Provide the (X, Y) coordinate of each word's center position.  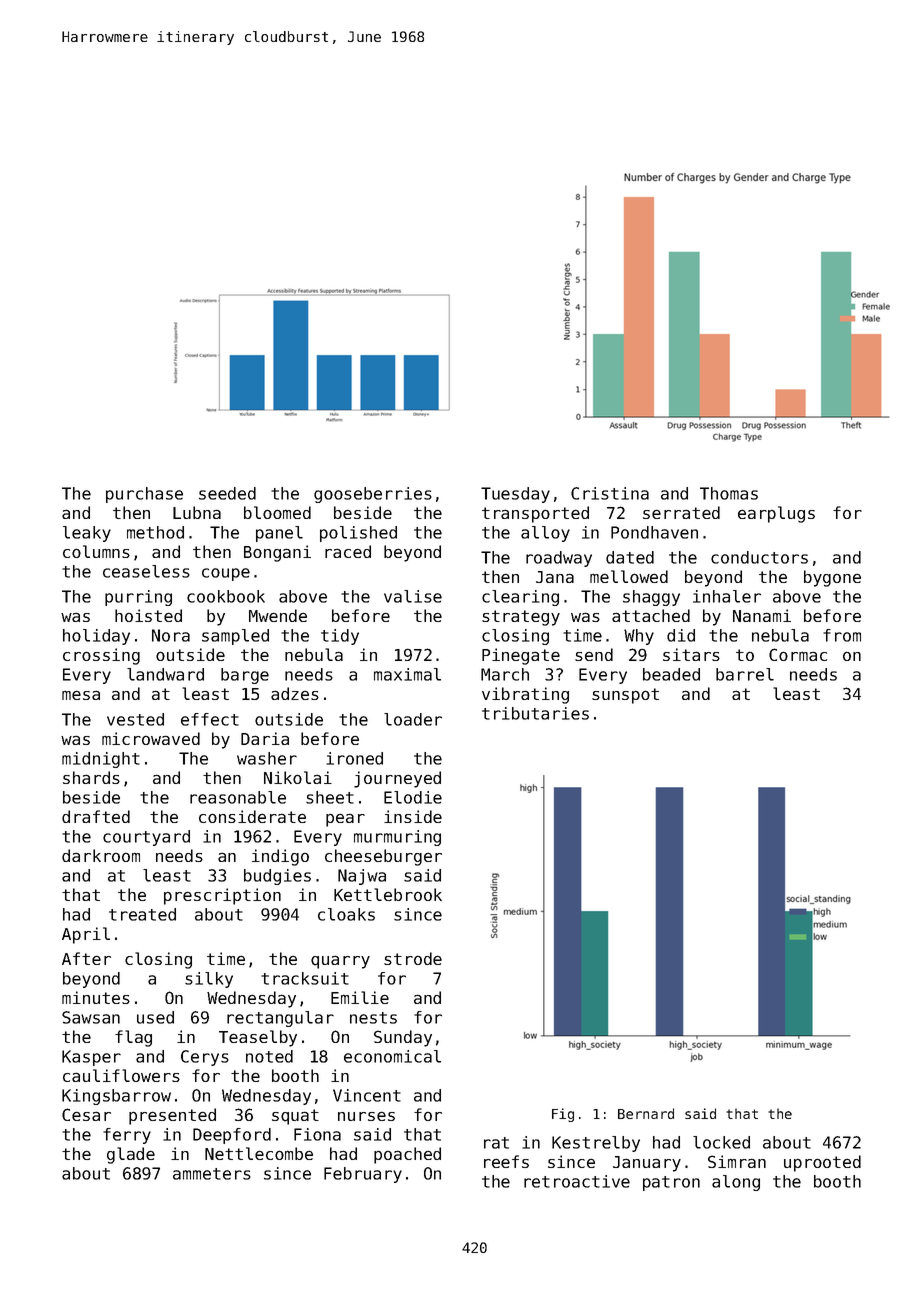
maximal (407, 674)
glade (131, 1155)
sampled (235, 637)
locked (721, 1142)
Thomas (729, 493)
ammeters (212, 1174)
